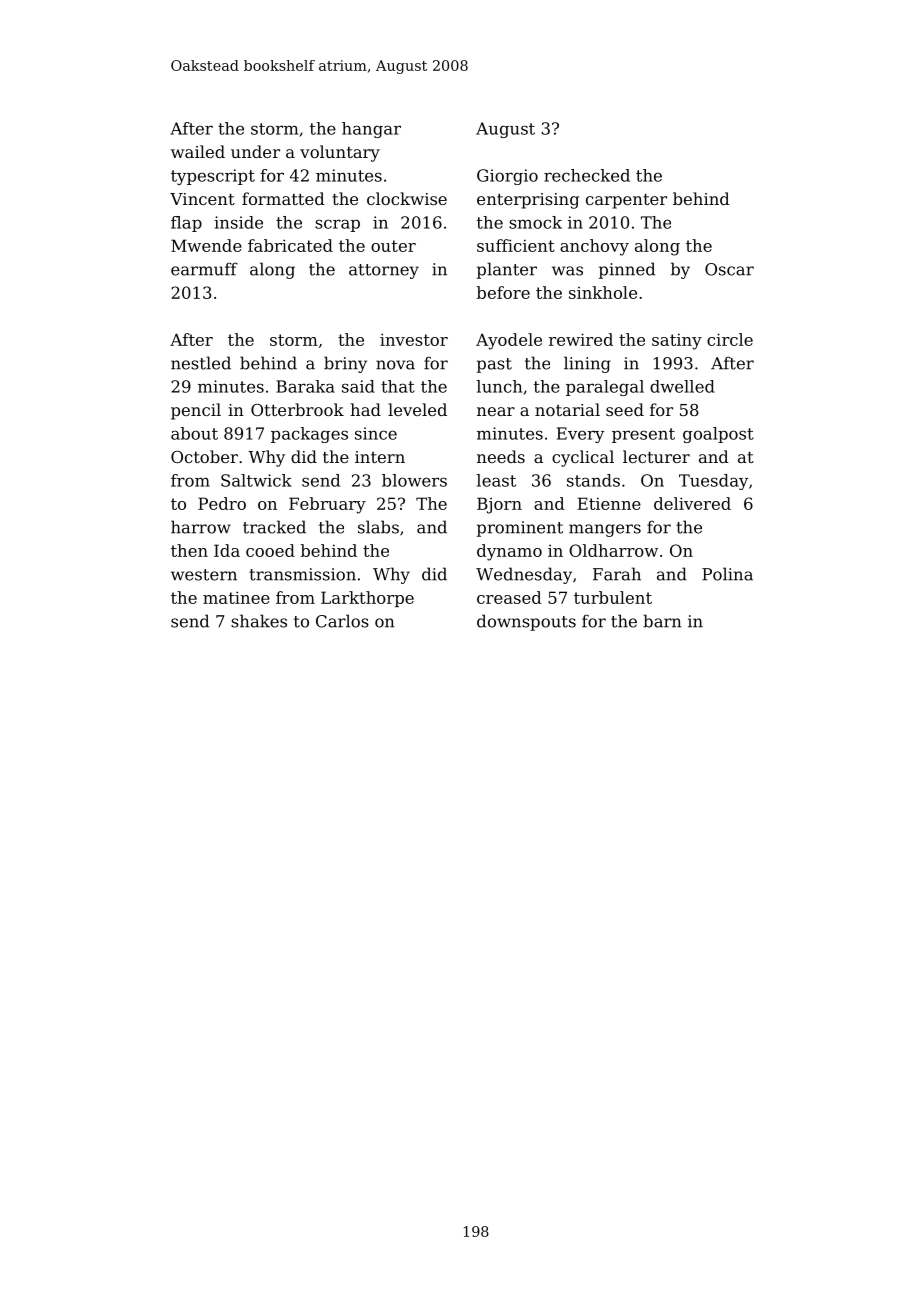 This screenshot has width=924, height=1311. I want to click on barn, so click(662, 621).
